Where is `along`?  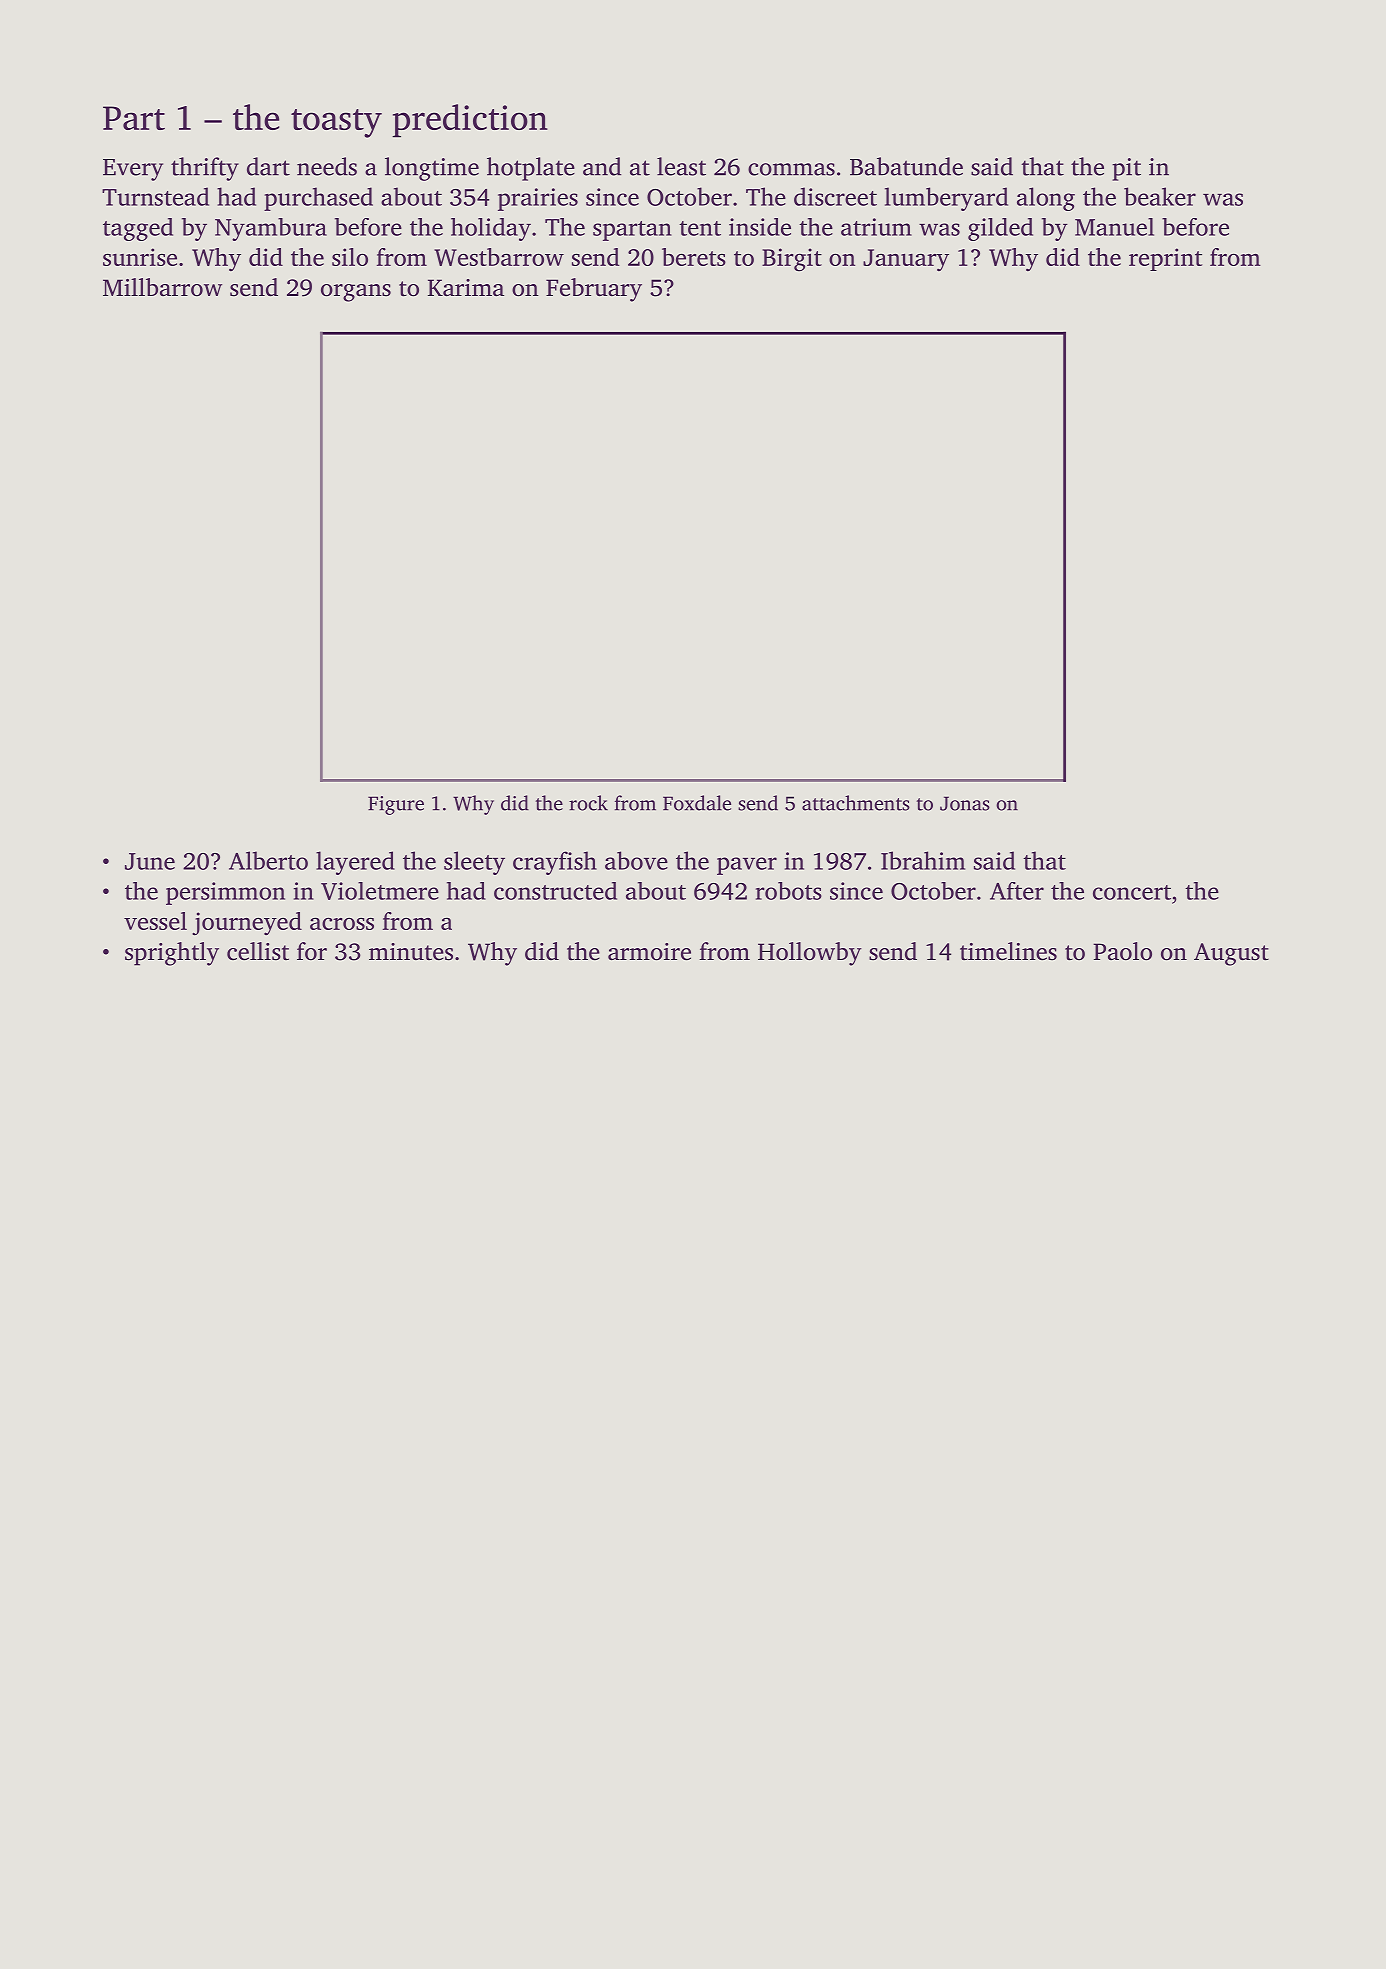
along is located at coordinates (1046, 199).
